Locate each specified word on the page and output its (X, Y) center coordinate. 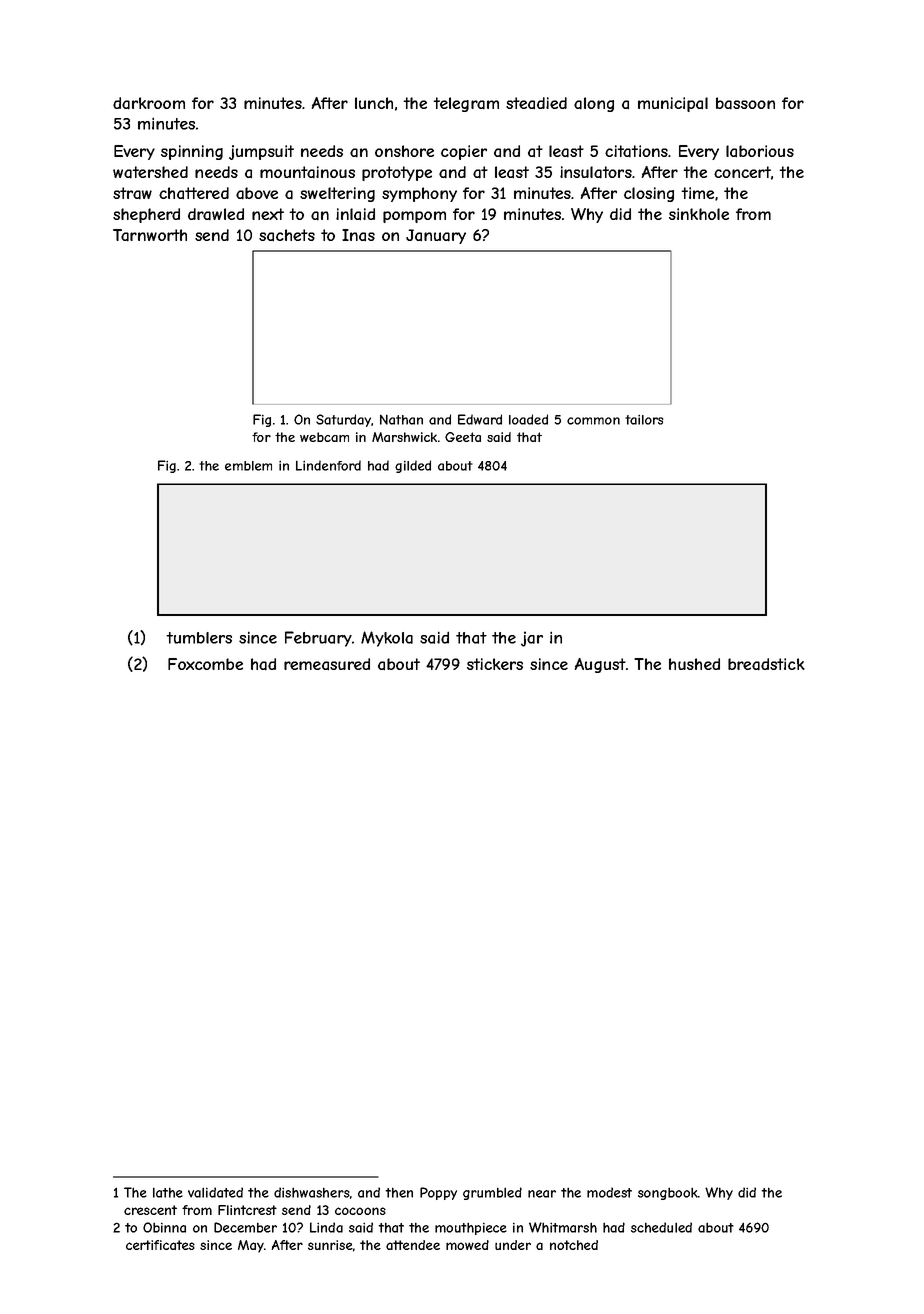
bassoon (745, 103)
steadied (536, 103)
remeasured (327, 664)
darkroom (149, 103)
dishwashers (312, 1192)
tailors (644, 420)
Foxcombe (205, 664)
